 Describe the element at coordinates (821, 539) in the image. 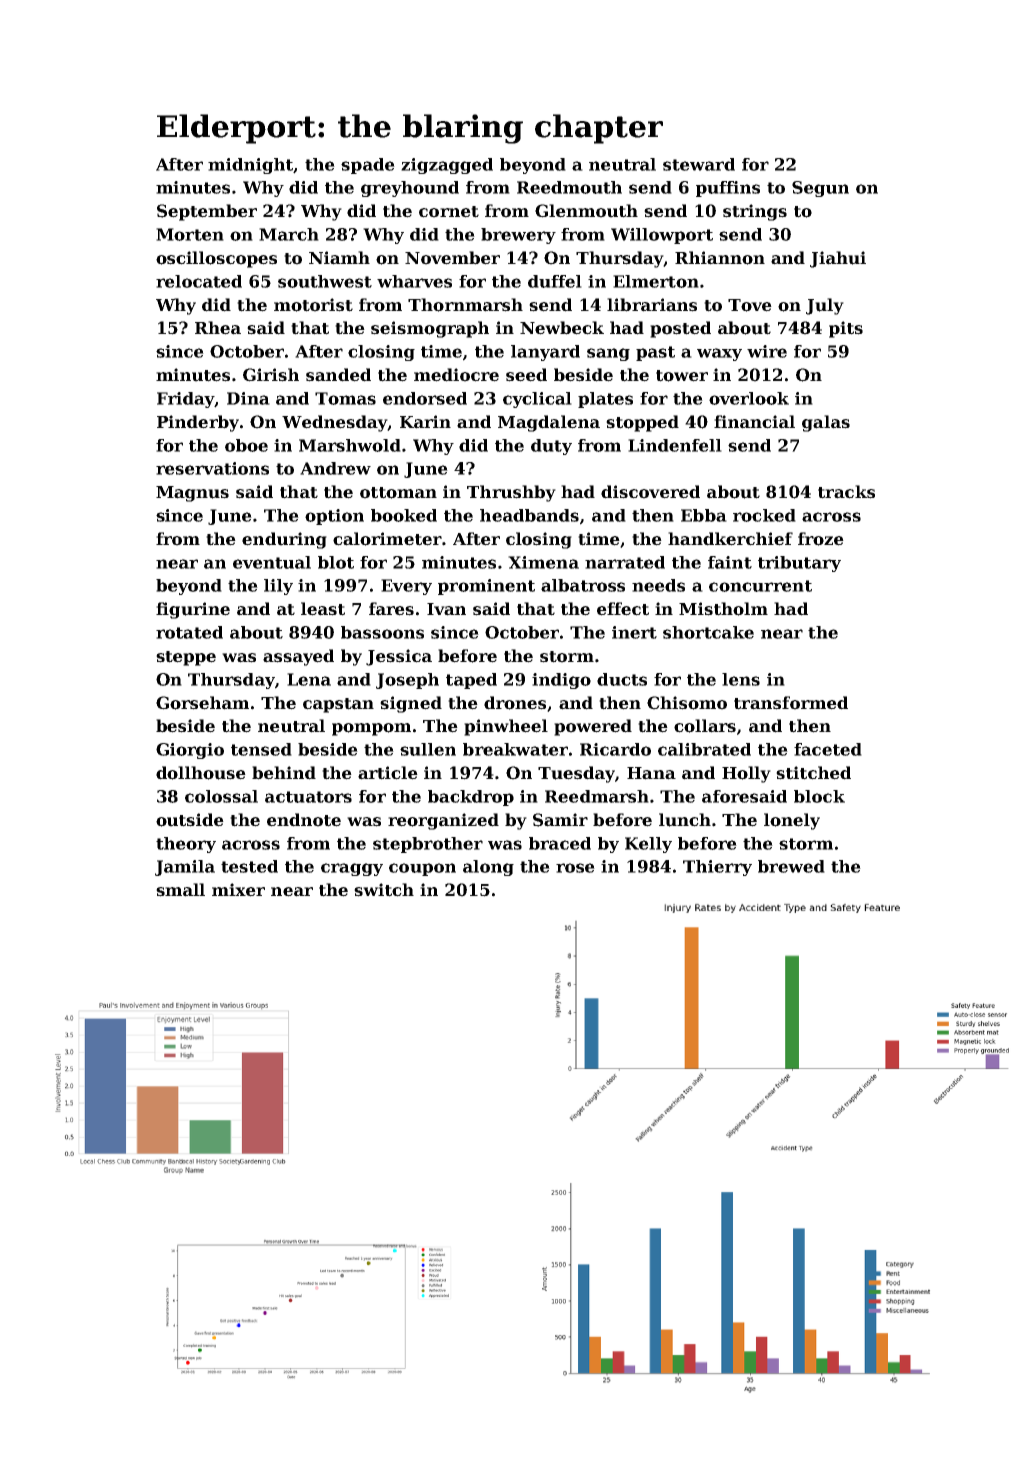

I see `froze` at that location.
